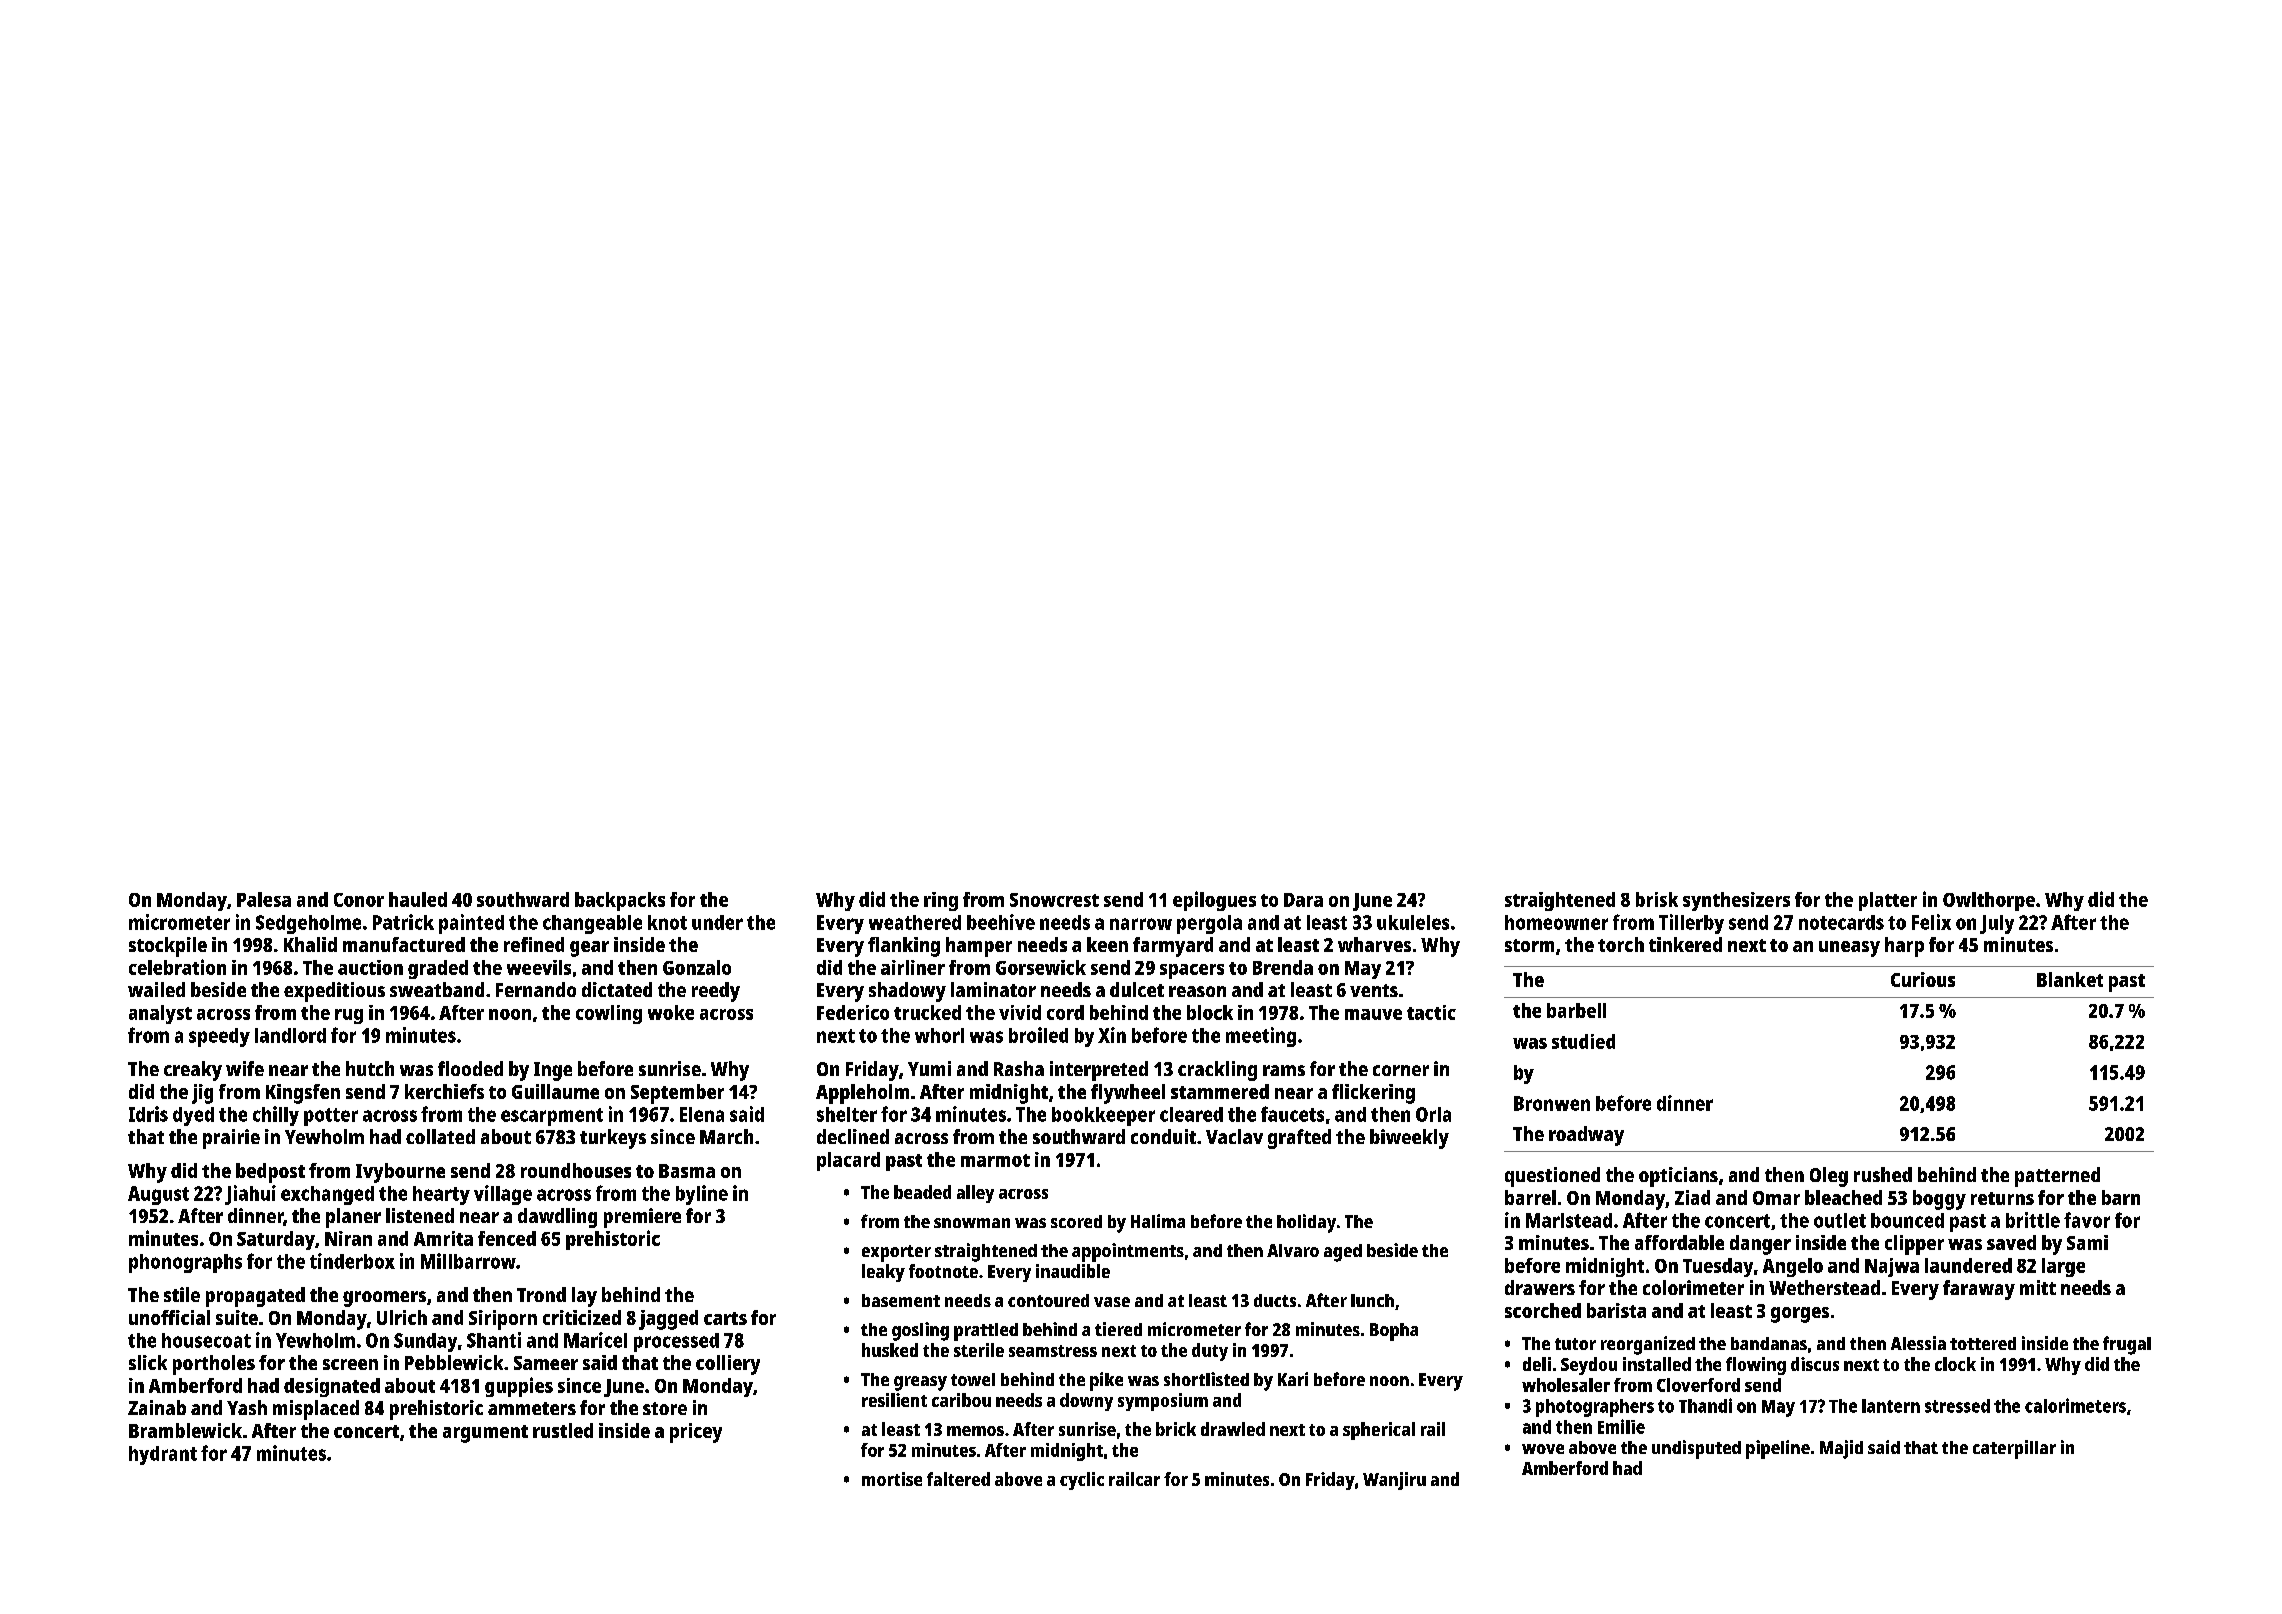  I want to click on Angelo, so click(1793, 1267).
